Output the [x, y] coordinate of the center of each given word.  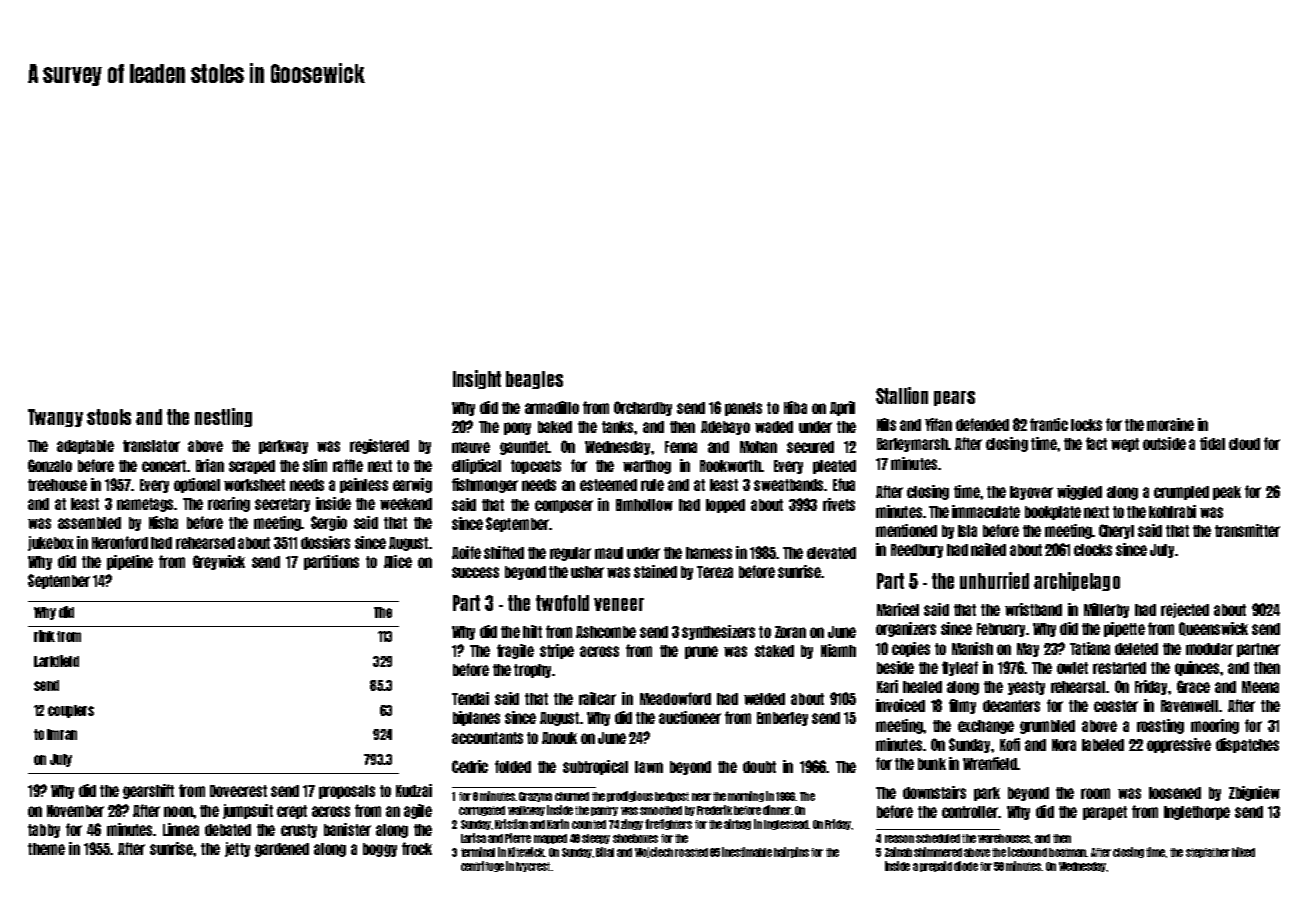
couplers [71, 711]
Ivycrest [533, 867]
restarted [1119, 668]
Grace [1193, 686]
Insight [477, 379]
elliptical [476, 466]
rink [44, 636]
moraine [1170, 424]
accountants [487, 738]
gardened [282, 850]
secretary [282, 505]
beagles [534, 380]
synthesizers [718, 632]
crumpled [1181, 493]
